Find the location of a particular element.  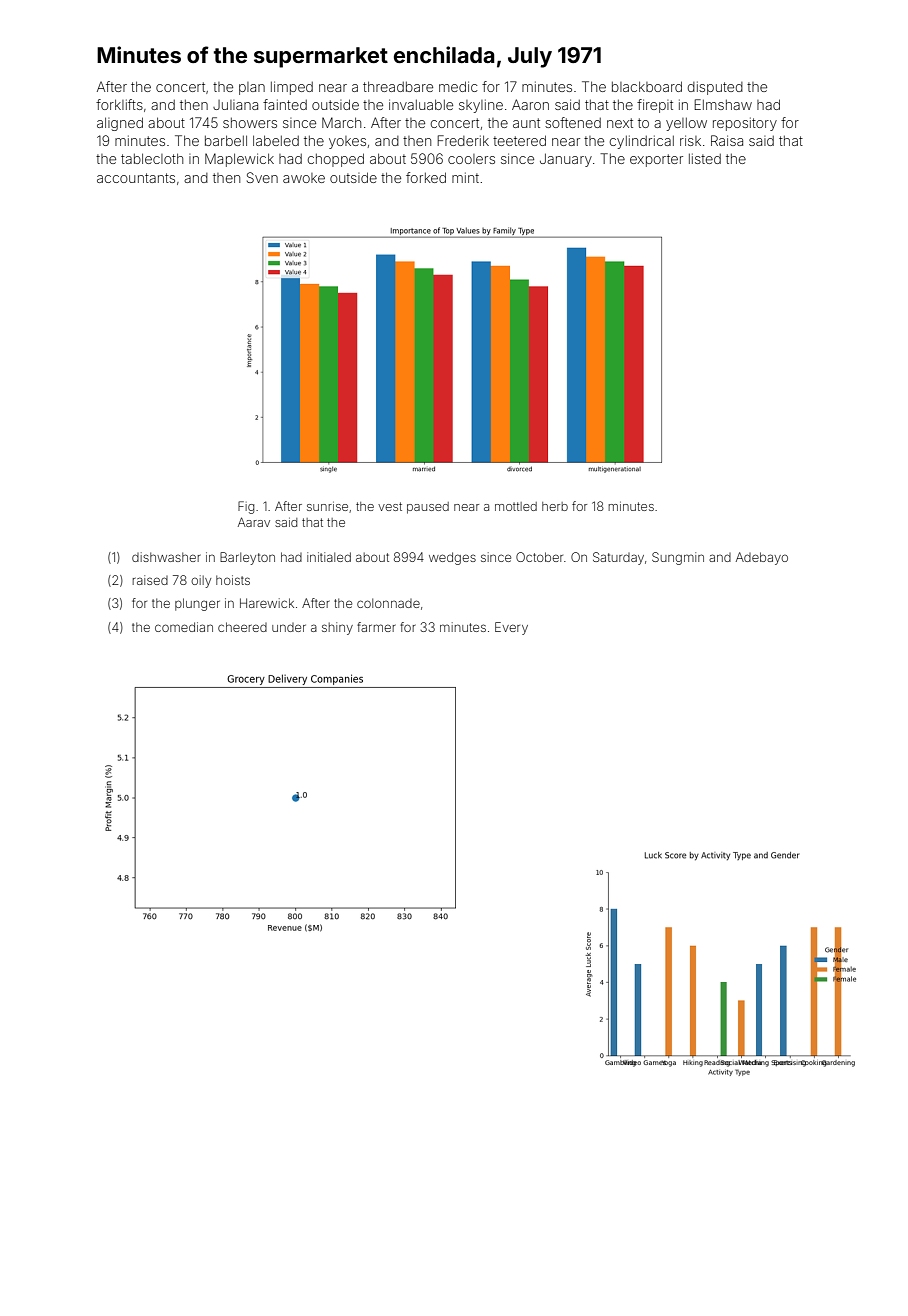

sunrise is located at coordinates (327, 506).
